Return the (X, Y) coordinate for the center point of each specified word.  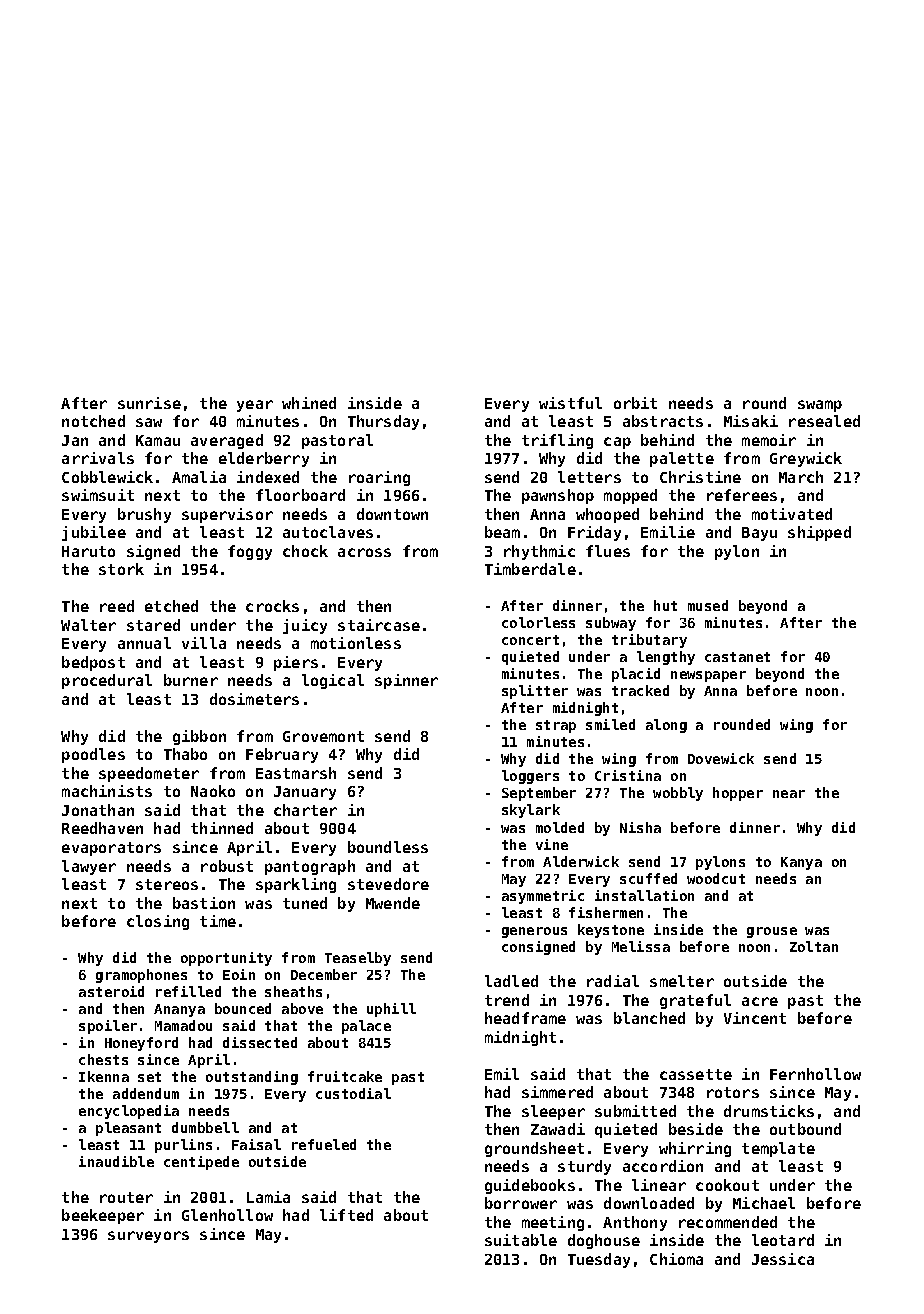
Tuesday (599, 1260)
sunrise (149, 403)
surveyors (148, 1237)
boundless (388, 847)
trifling (557, 441)
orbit (635, 403)
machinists (107, 791)
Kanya (801, 863)
